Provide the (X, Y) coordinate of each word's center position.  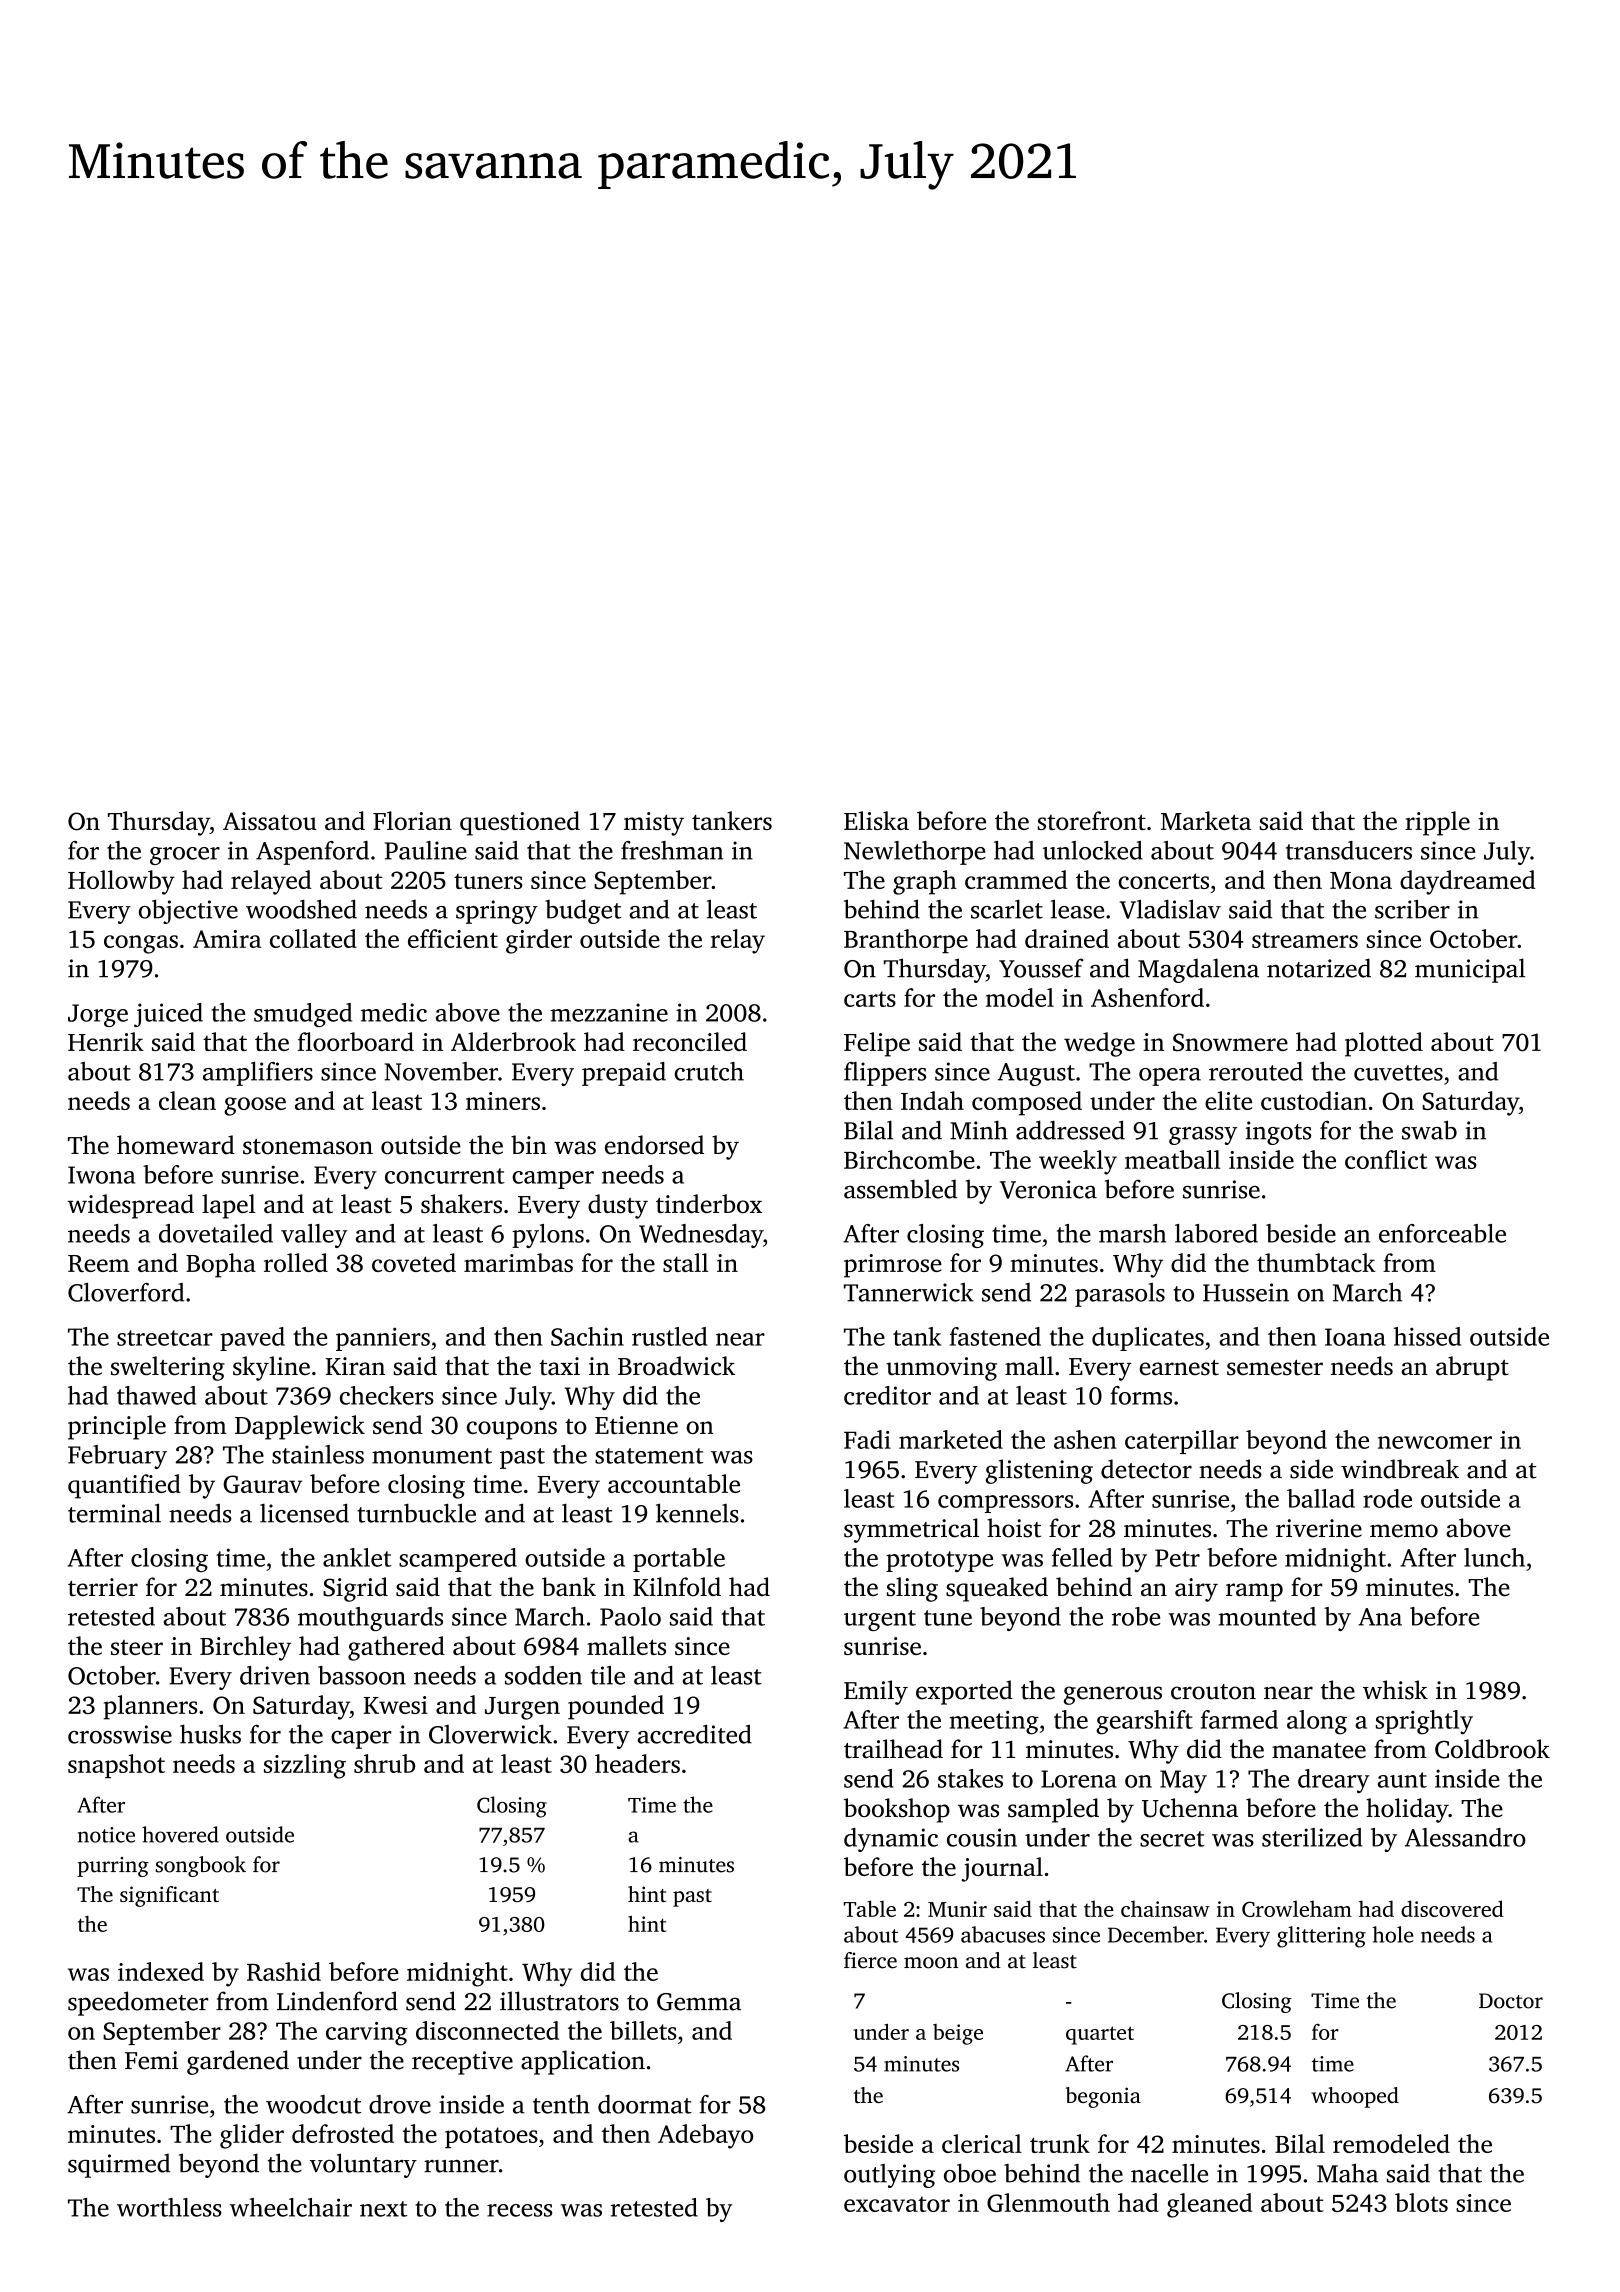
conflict (1386, 1159)
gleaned (1209, 2205)
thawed (156, 1395)
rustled (669, 1336)
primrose (893, 1266)
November (441, 1071)
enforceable (1442, 1233)
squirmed (119, 2165)
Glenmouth (1048, 2202)
